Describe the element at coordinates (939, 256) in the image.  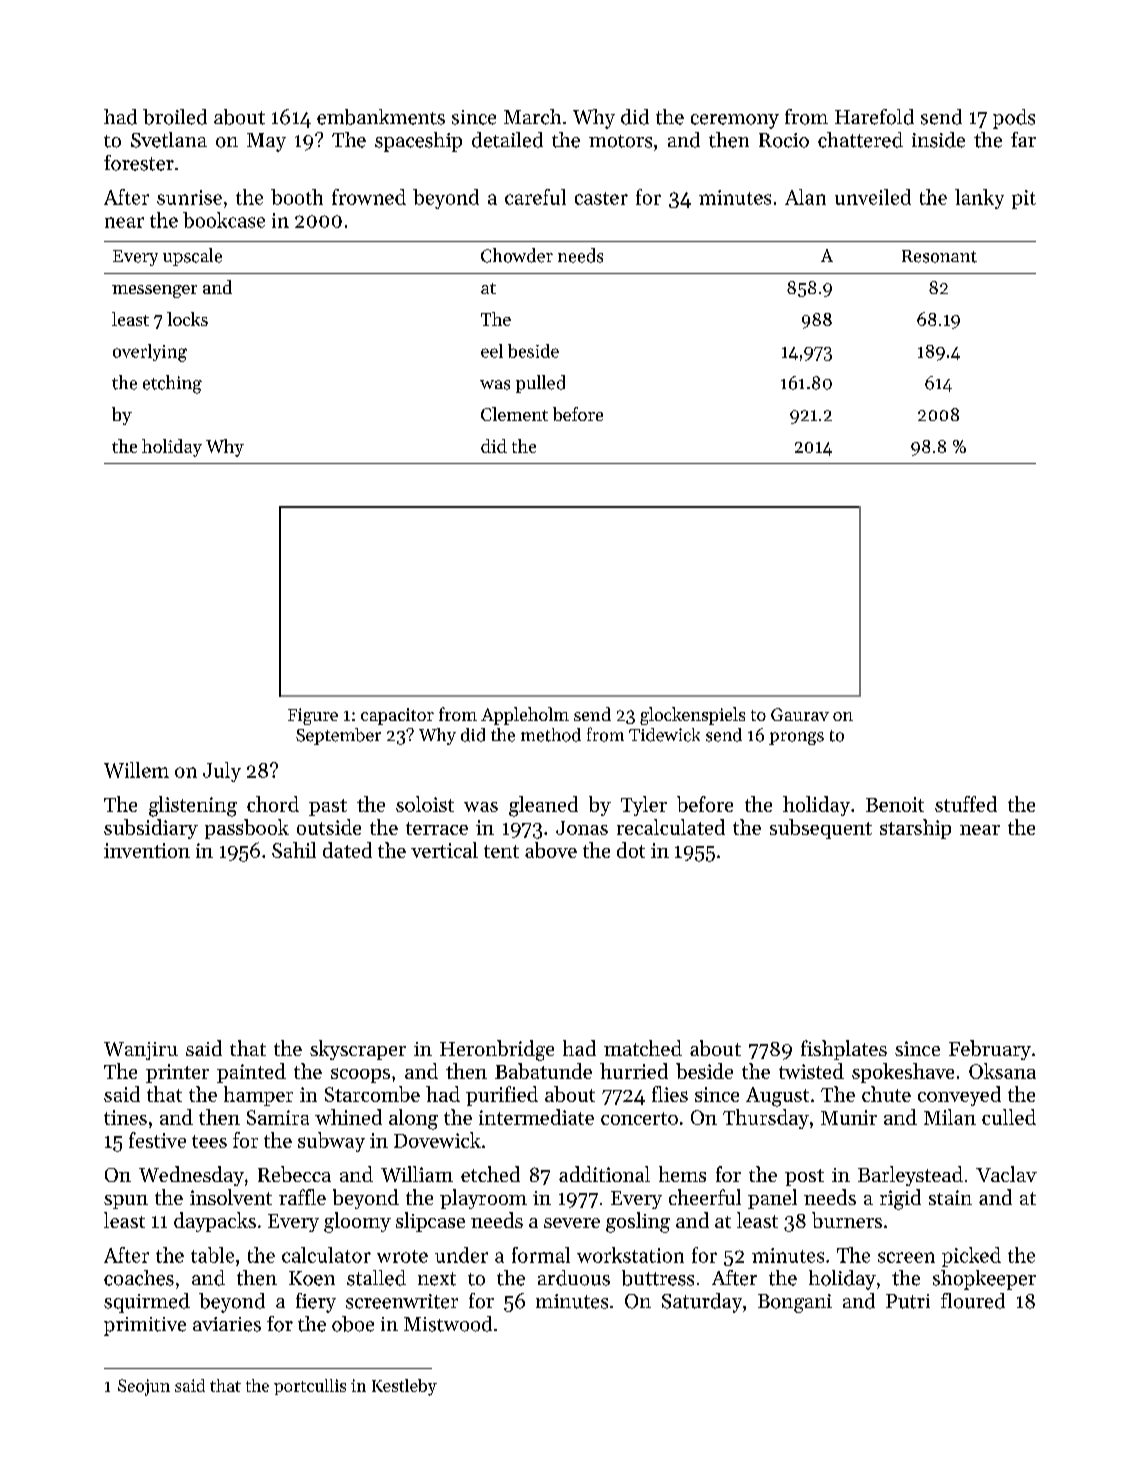
I see `Resonant` at that location.
